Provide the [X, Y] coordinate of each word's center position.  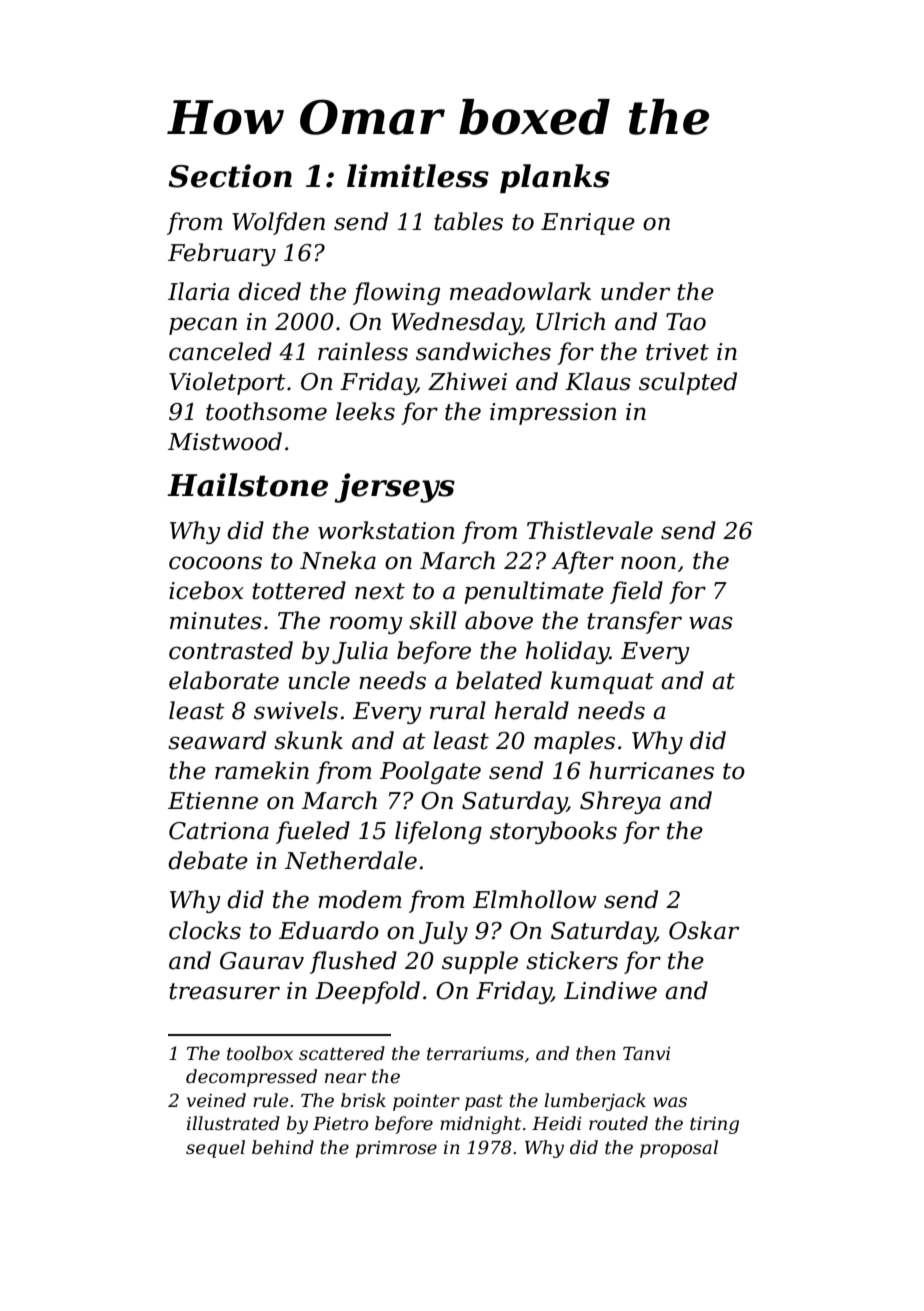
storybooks [553, 832]
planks [555, 178]
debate [208, 860]
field [636, 592]
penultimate [534, 592]
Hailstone [247, 485]
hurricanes [651, 770]
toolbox [260, 1053]
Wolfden [278, 223]
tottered [299, 590]
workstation [386, 530]
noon [648, 563]
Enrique [588, 224]
